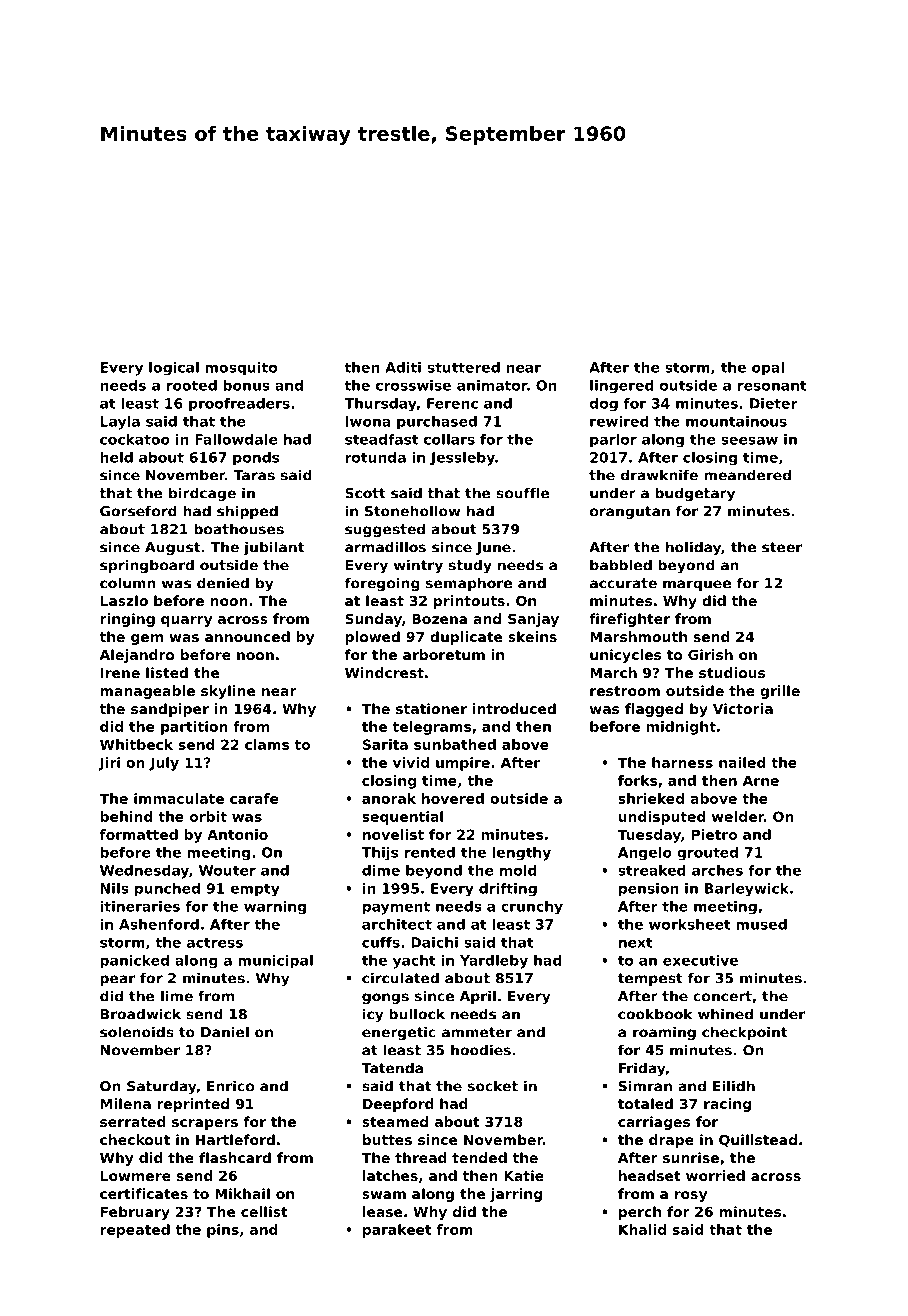 The width and height of the document is (908, 1316). I want to click on repeated, so click(135, 1231).
